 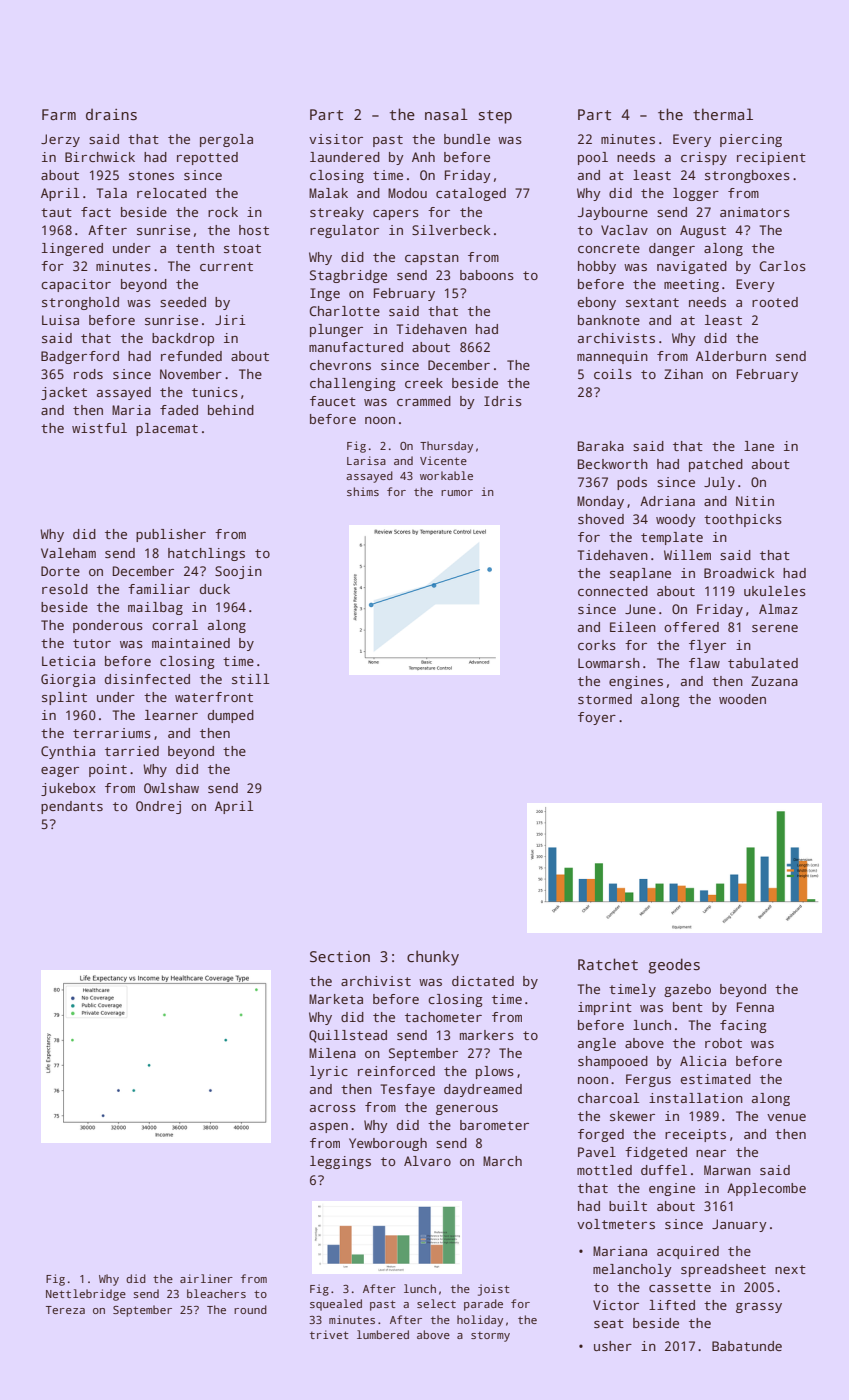 What do you see at coordinates (171, 788) in the image?
I see `Owlshaw` at bounding box center [171, 788].
